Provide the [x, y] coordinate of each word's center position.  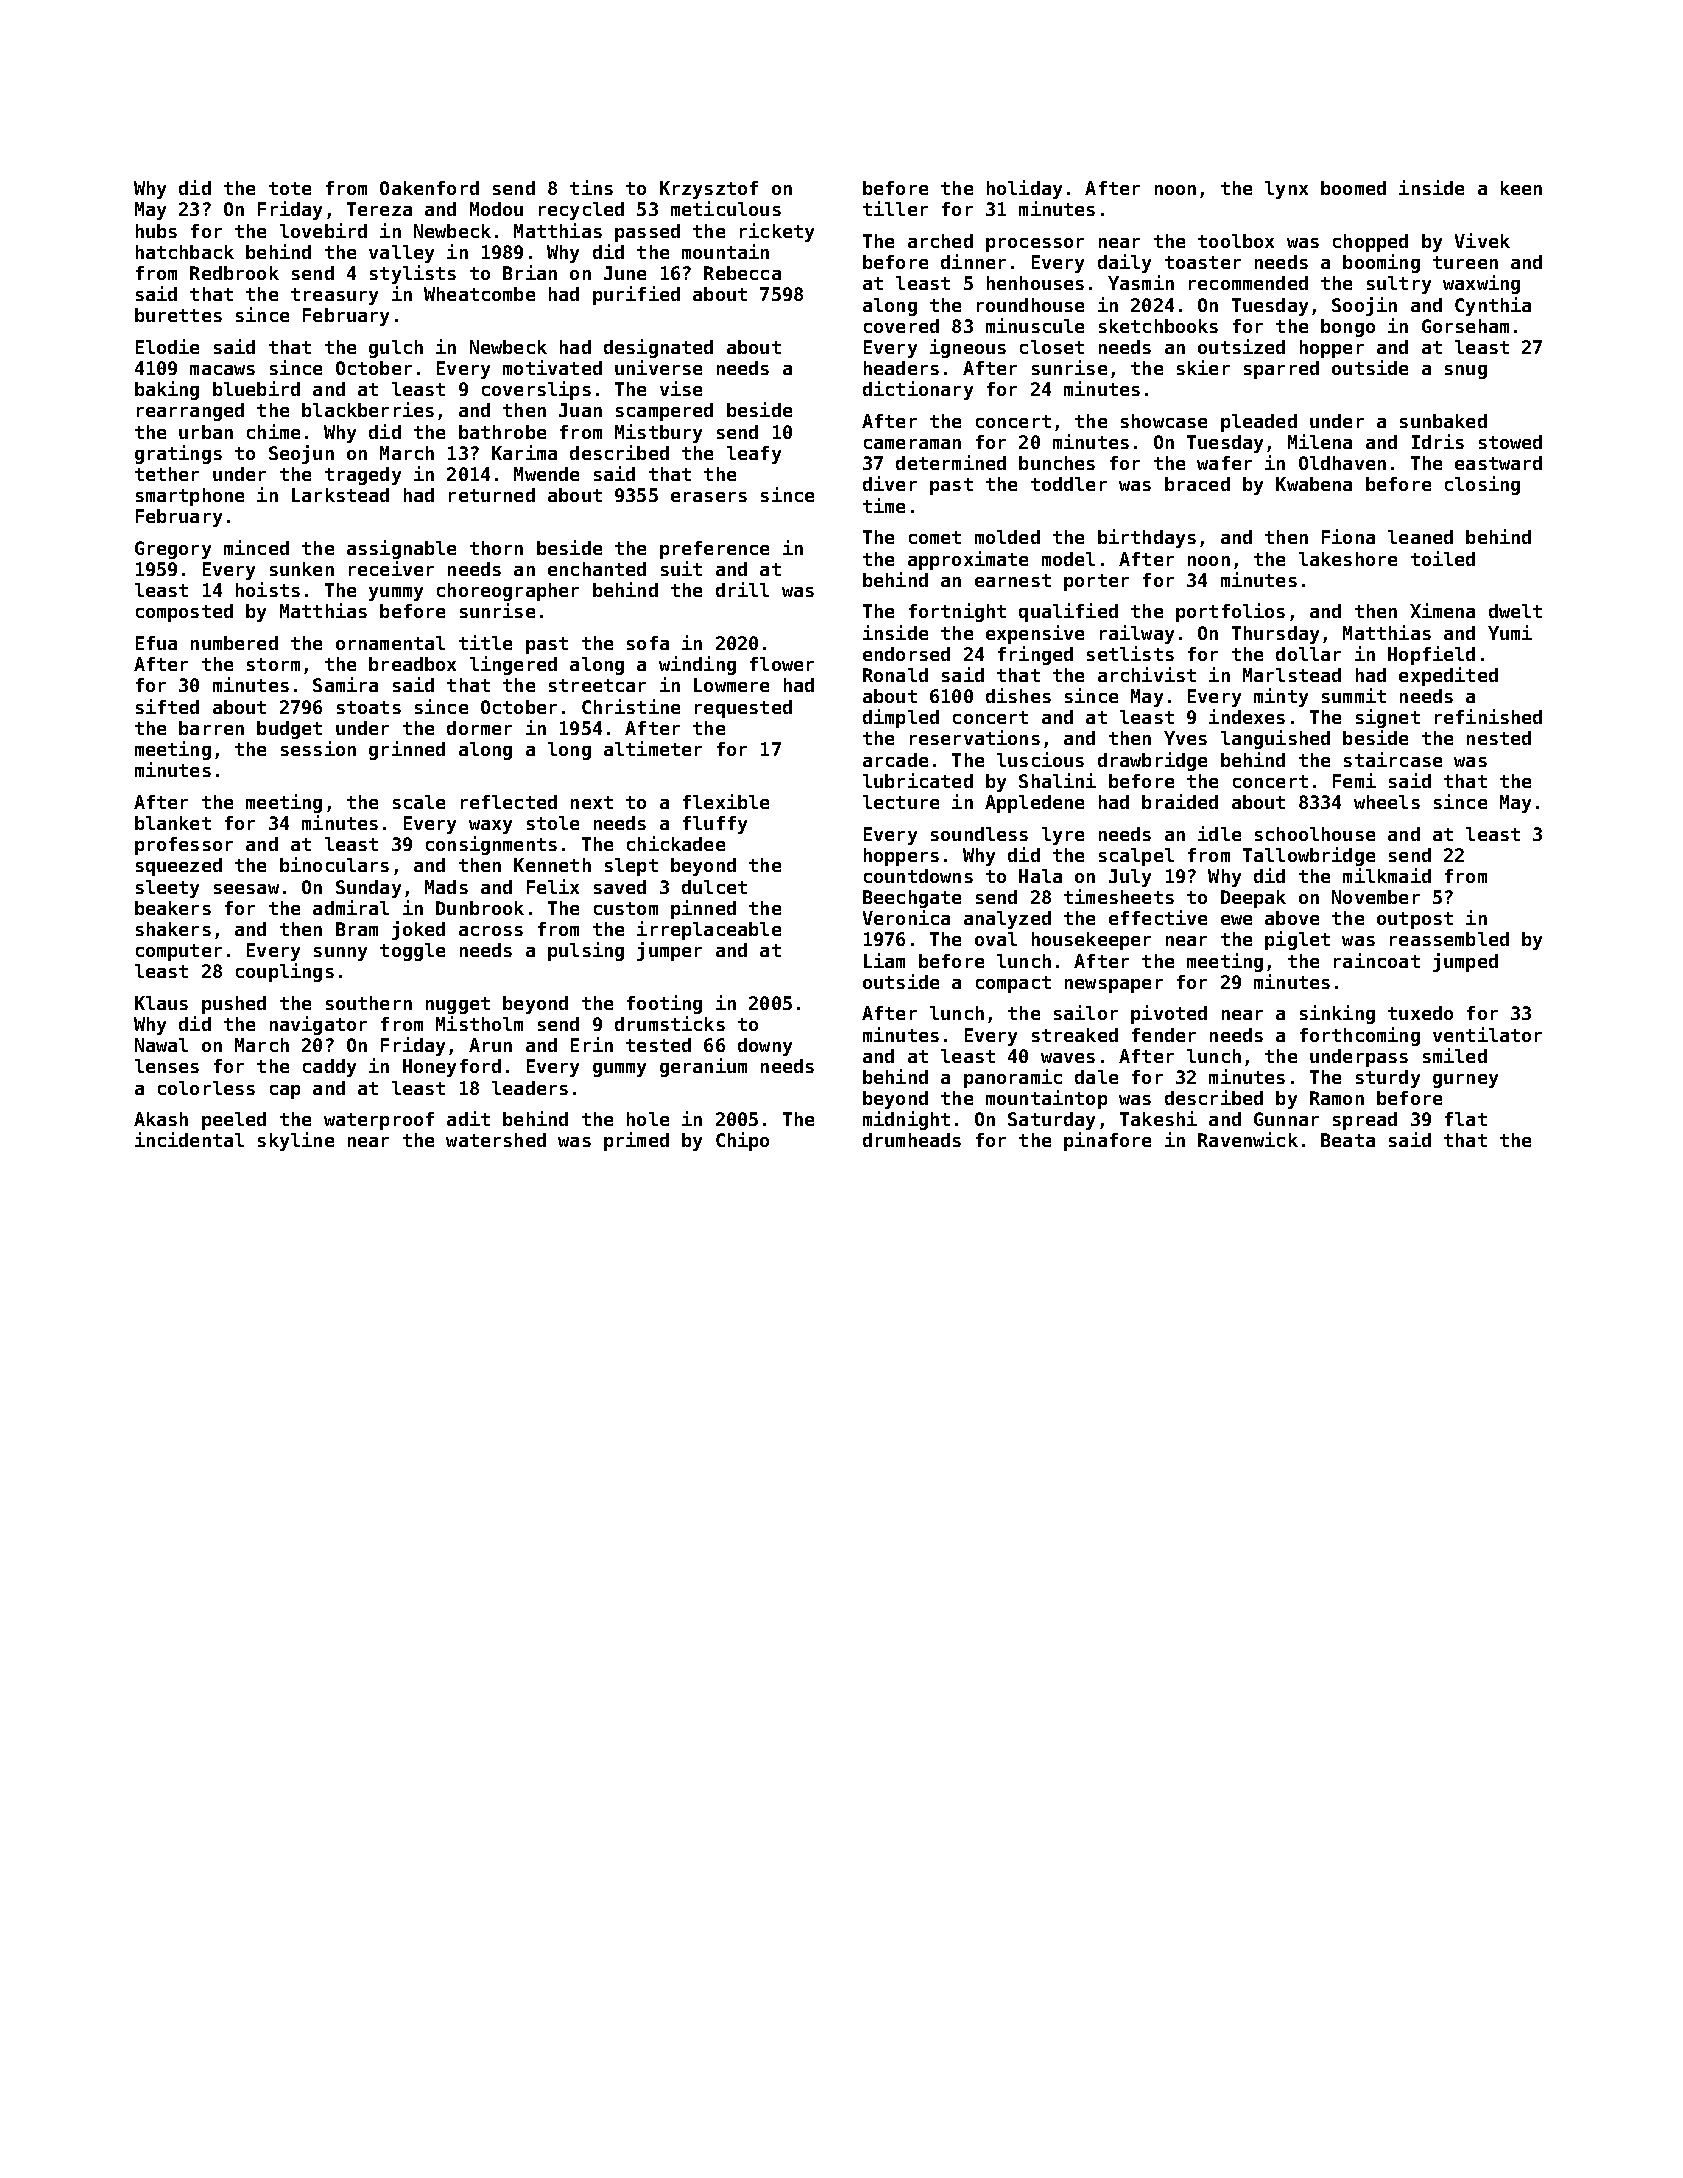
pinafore [1107, 1141]
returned [492, 495]
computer [179, 952]
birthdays [1147, 538]
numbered [234, 643]
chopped [1370, 243]
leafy [754, 455]
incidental [189, 1139]
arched [940, 241]
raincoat [1377, 960]
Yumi [1510, 632]
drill [742, 589]
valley [401, 254]
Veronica [906, 917]
